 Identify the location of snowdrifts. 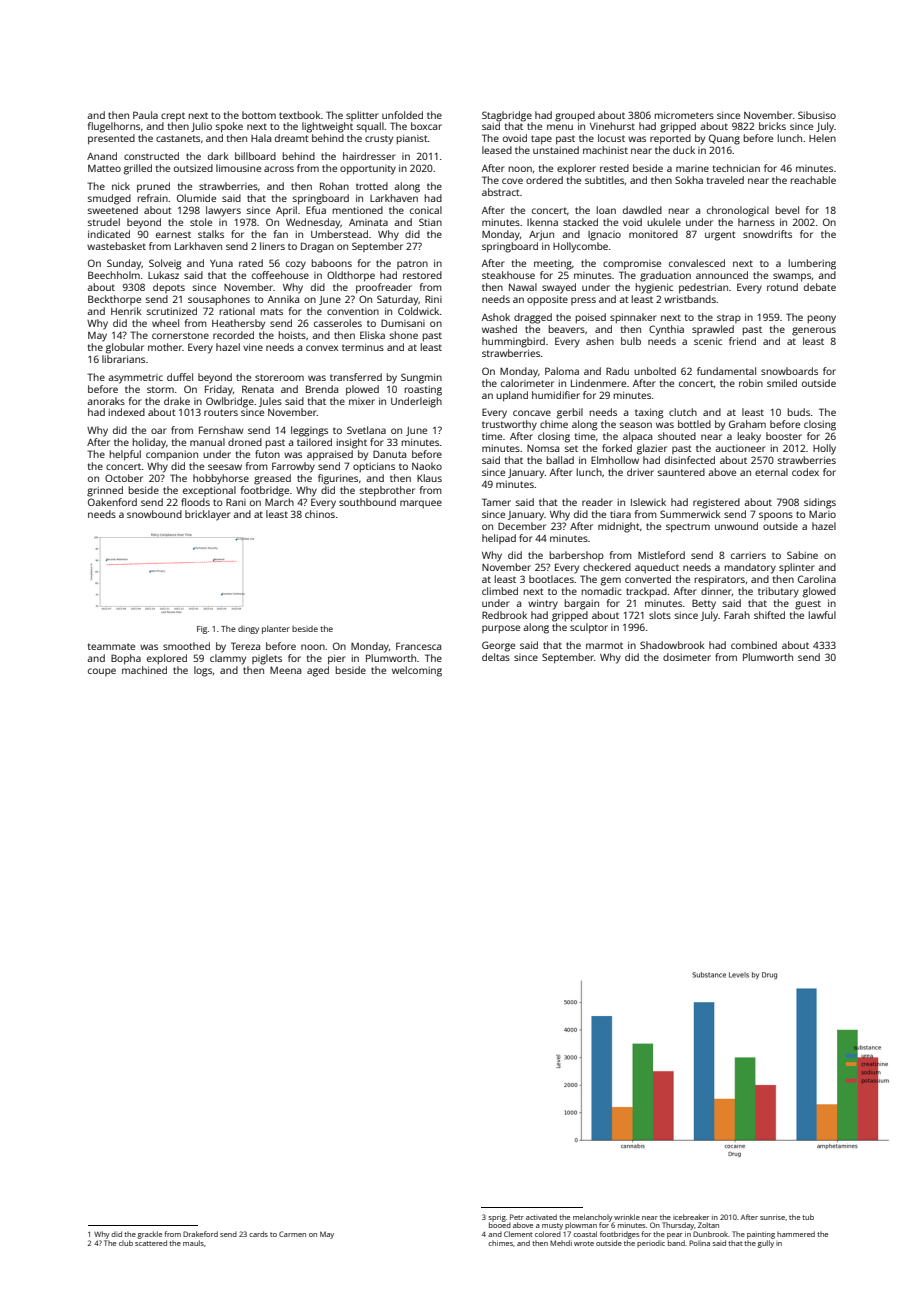
(767, 234).
